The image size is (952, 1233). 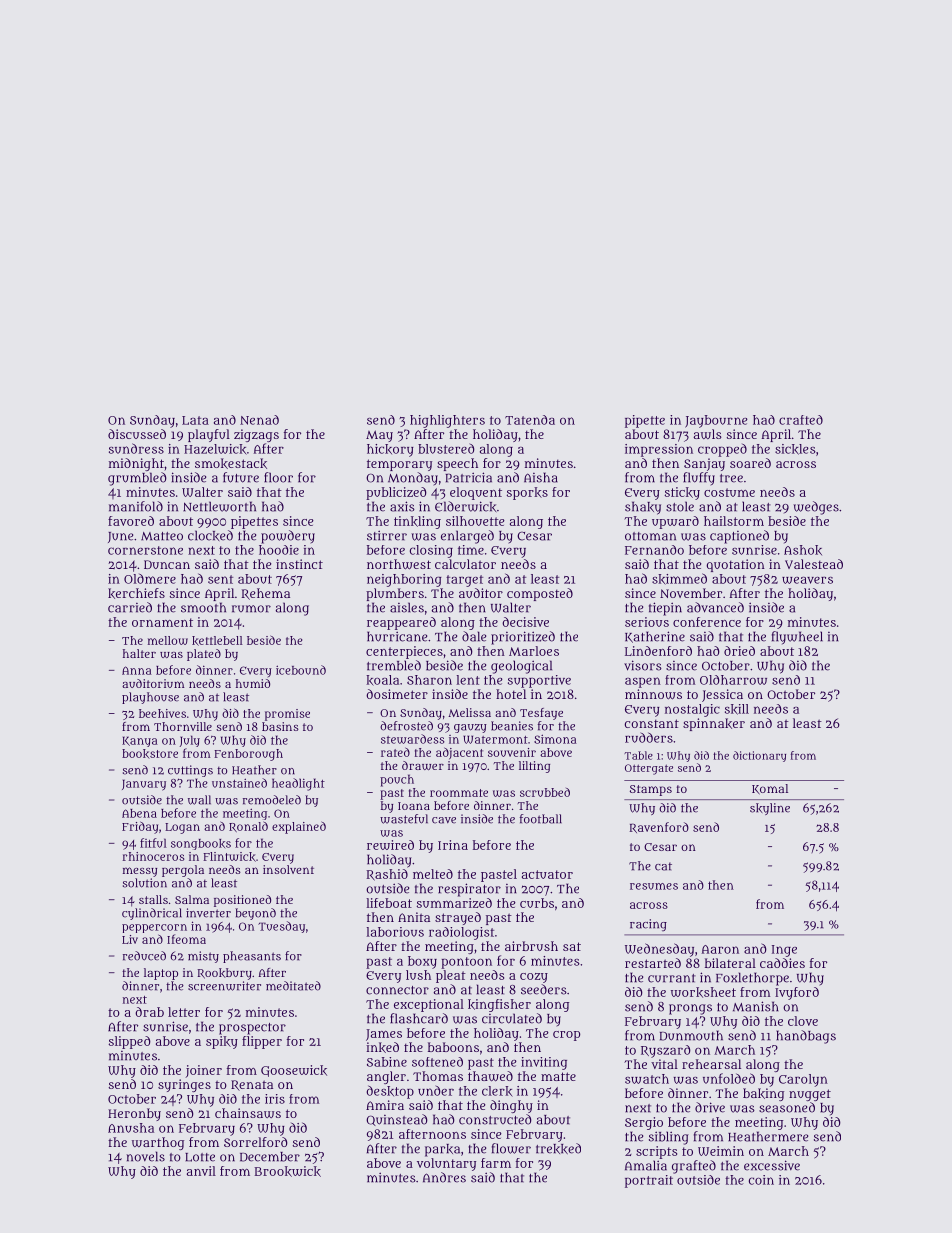 What do you see at coordinates (797, 638) in the document?
I see `flywheel` at bounding box center [797, 638].
